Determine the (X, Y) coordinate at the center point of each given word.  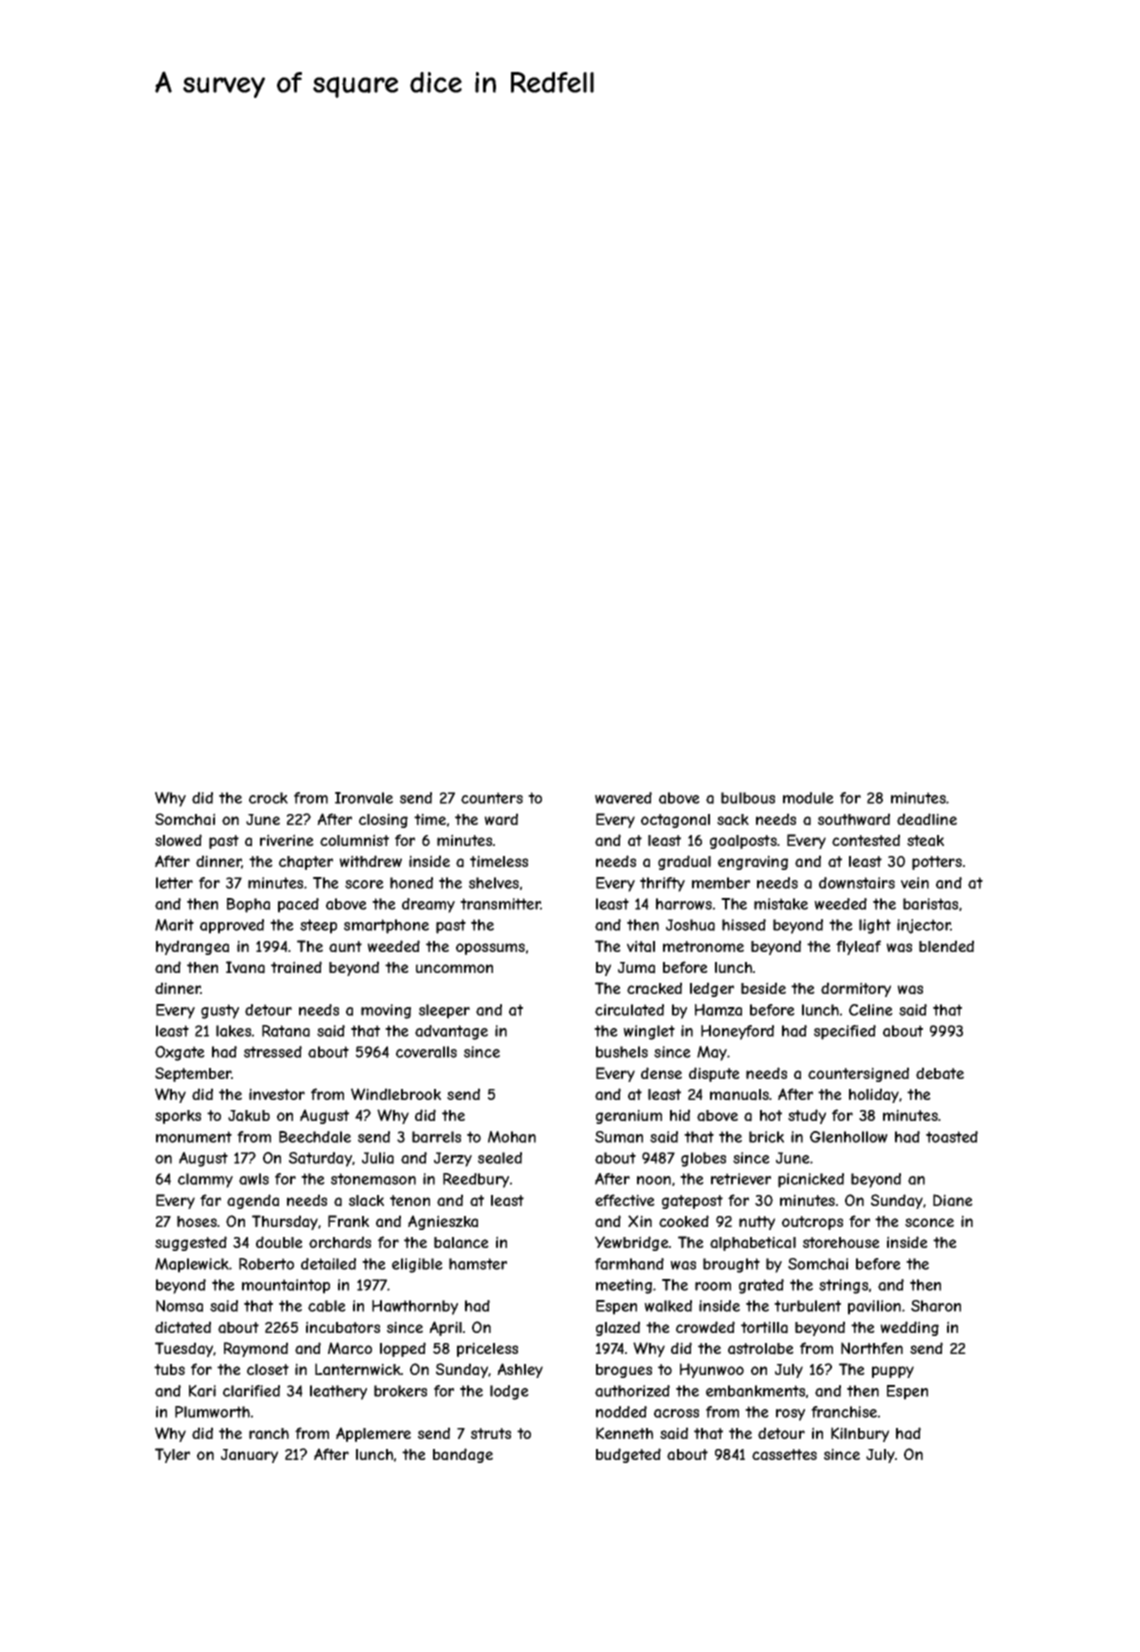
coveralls (426, 1052)
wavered (623, 798)
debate (940, 1073)
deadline (927, 819)
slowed (178, 840)
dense (661, 1073)
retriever (741, 1179)
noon (654, 1180)
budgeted (628, 1455)
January (249, 1456)
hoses (197, 1221)
